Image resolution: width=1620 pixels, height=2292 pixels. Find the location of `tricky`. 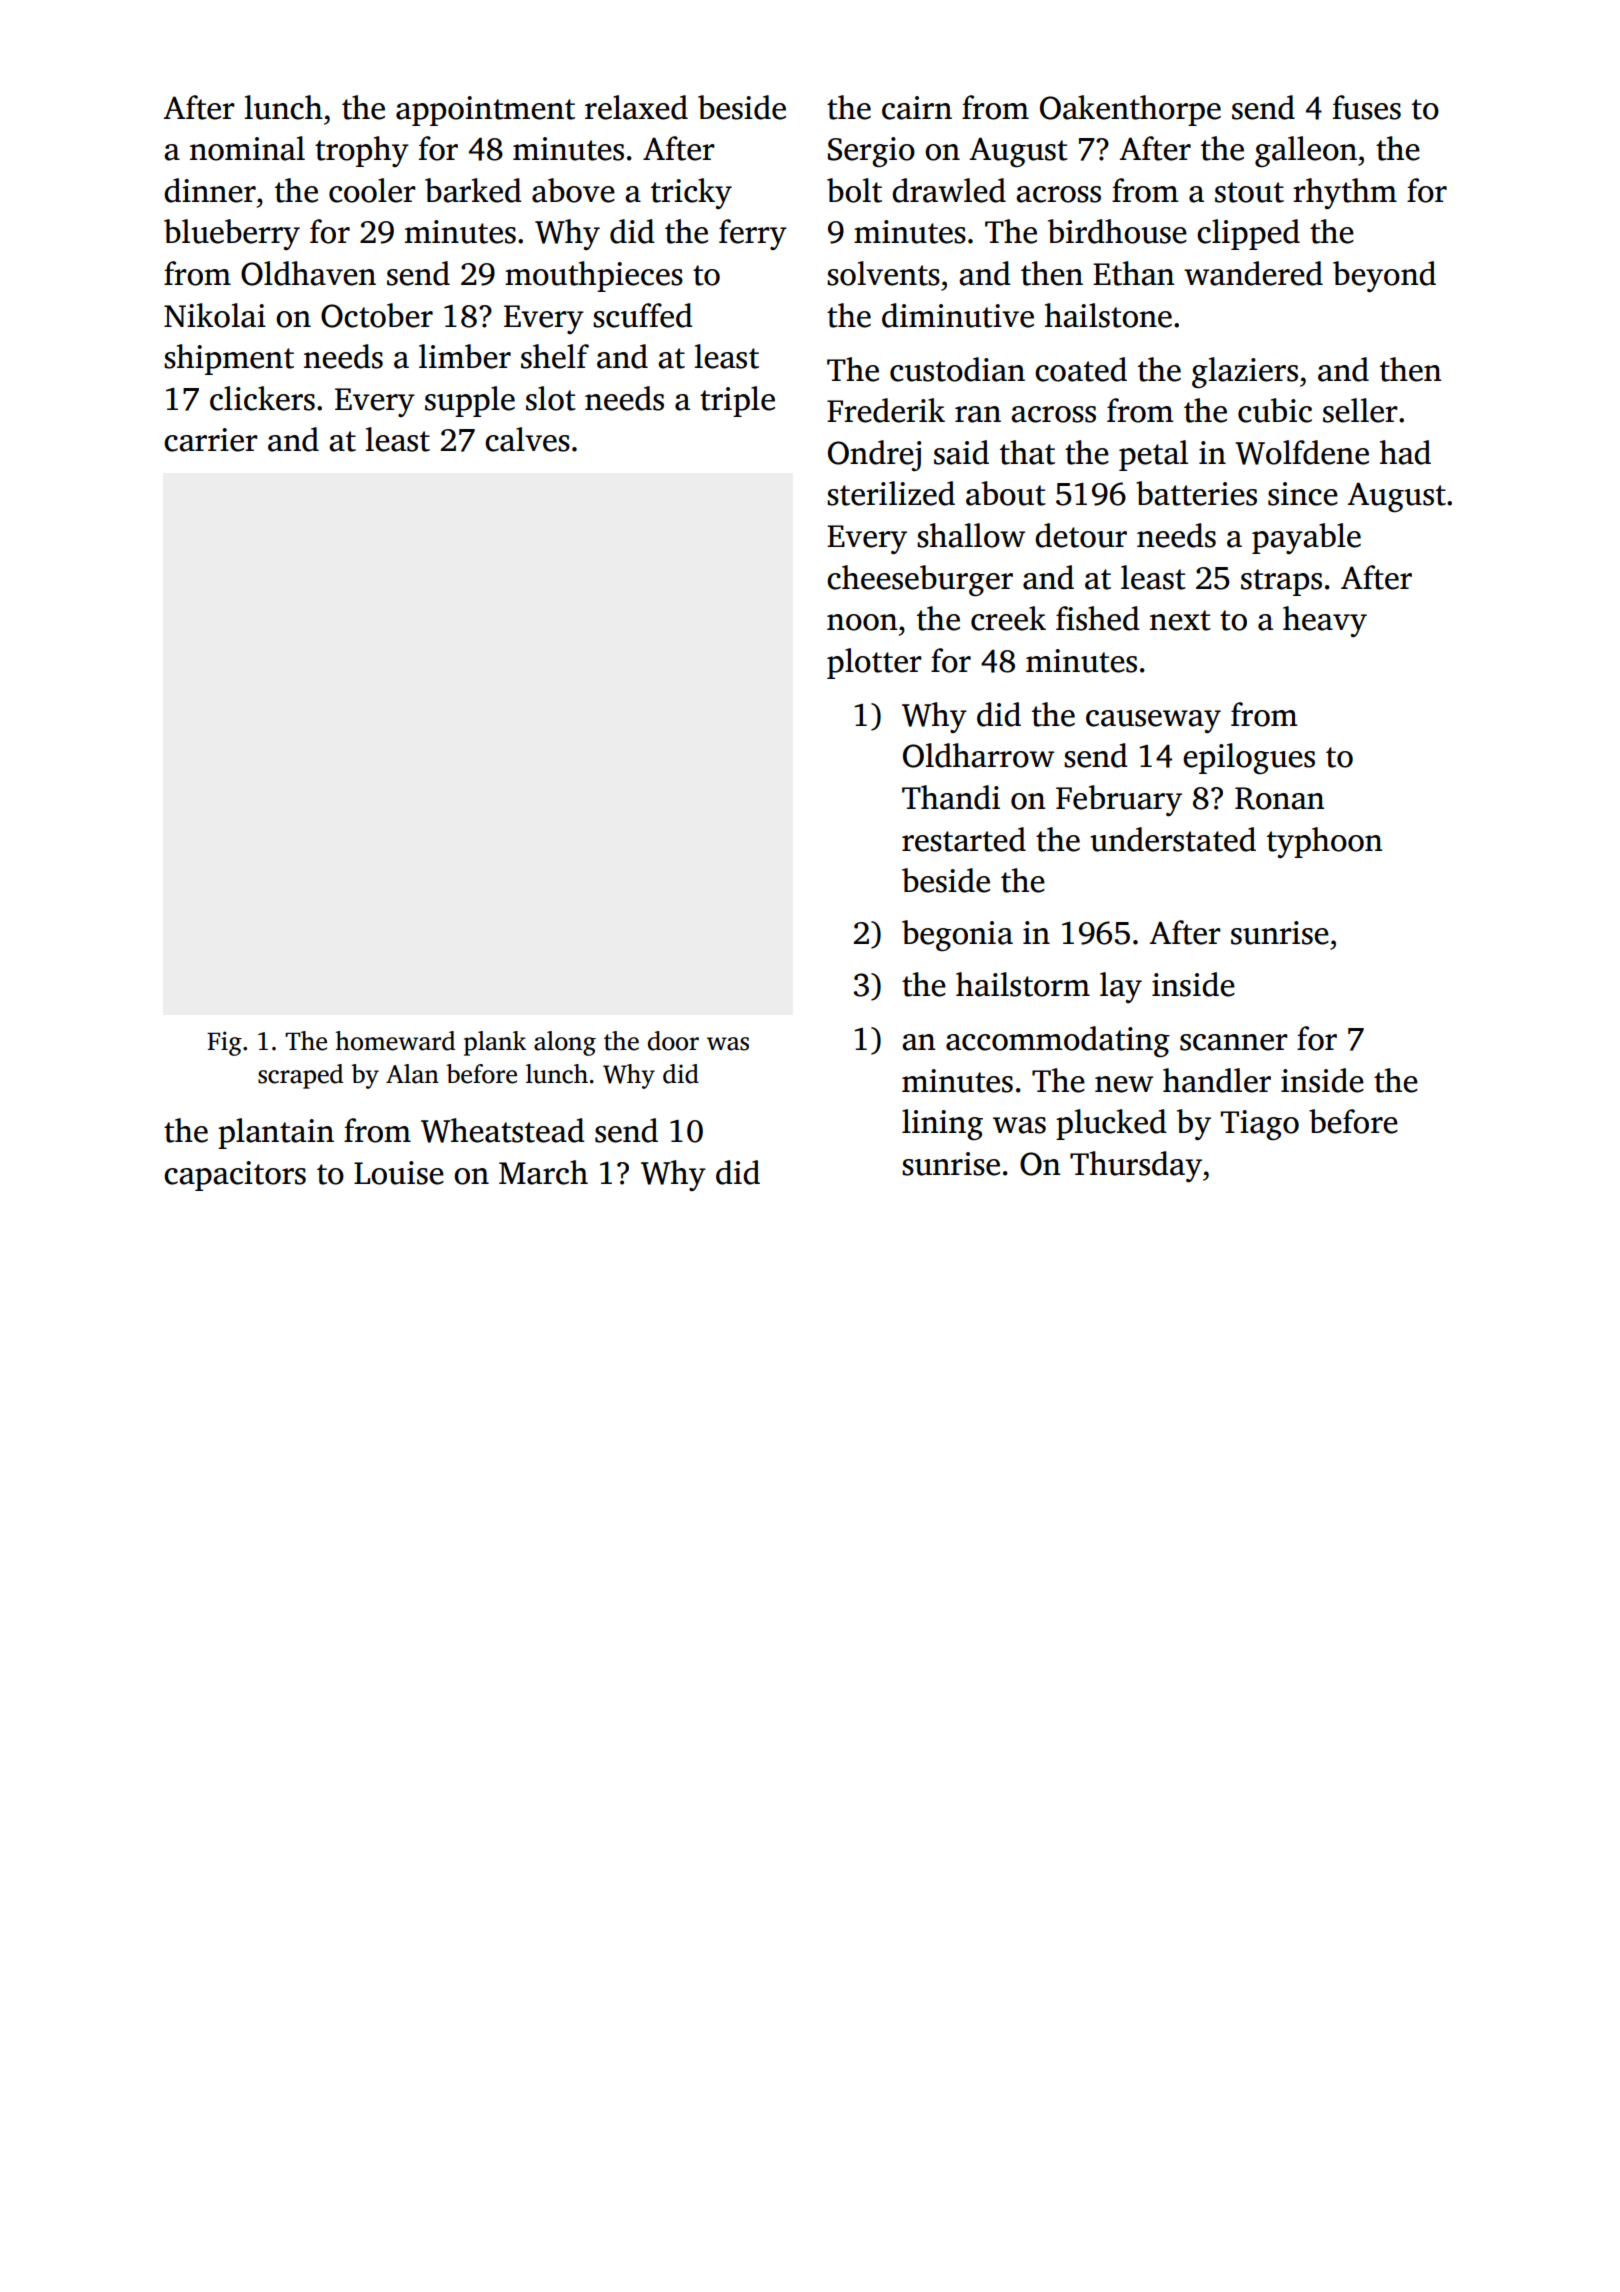

tricky is located at coordinates (691, 193).
